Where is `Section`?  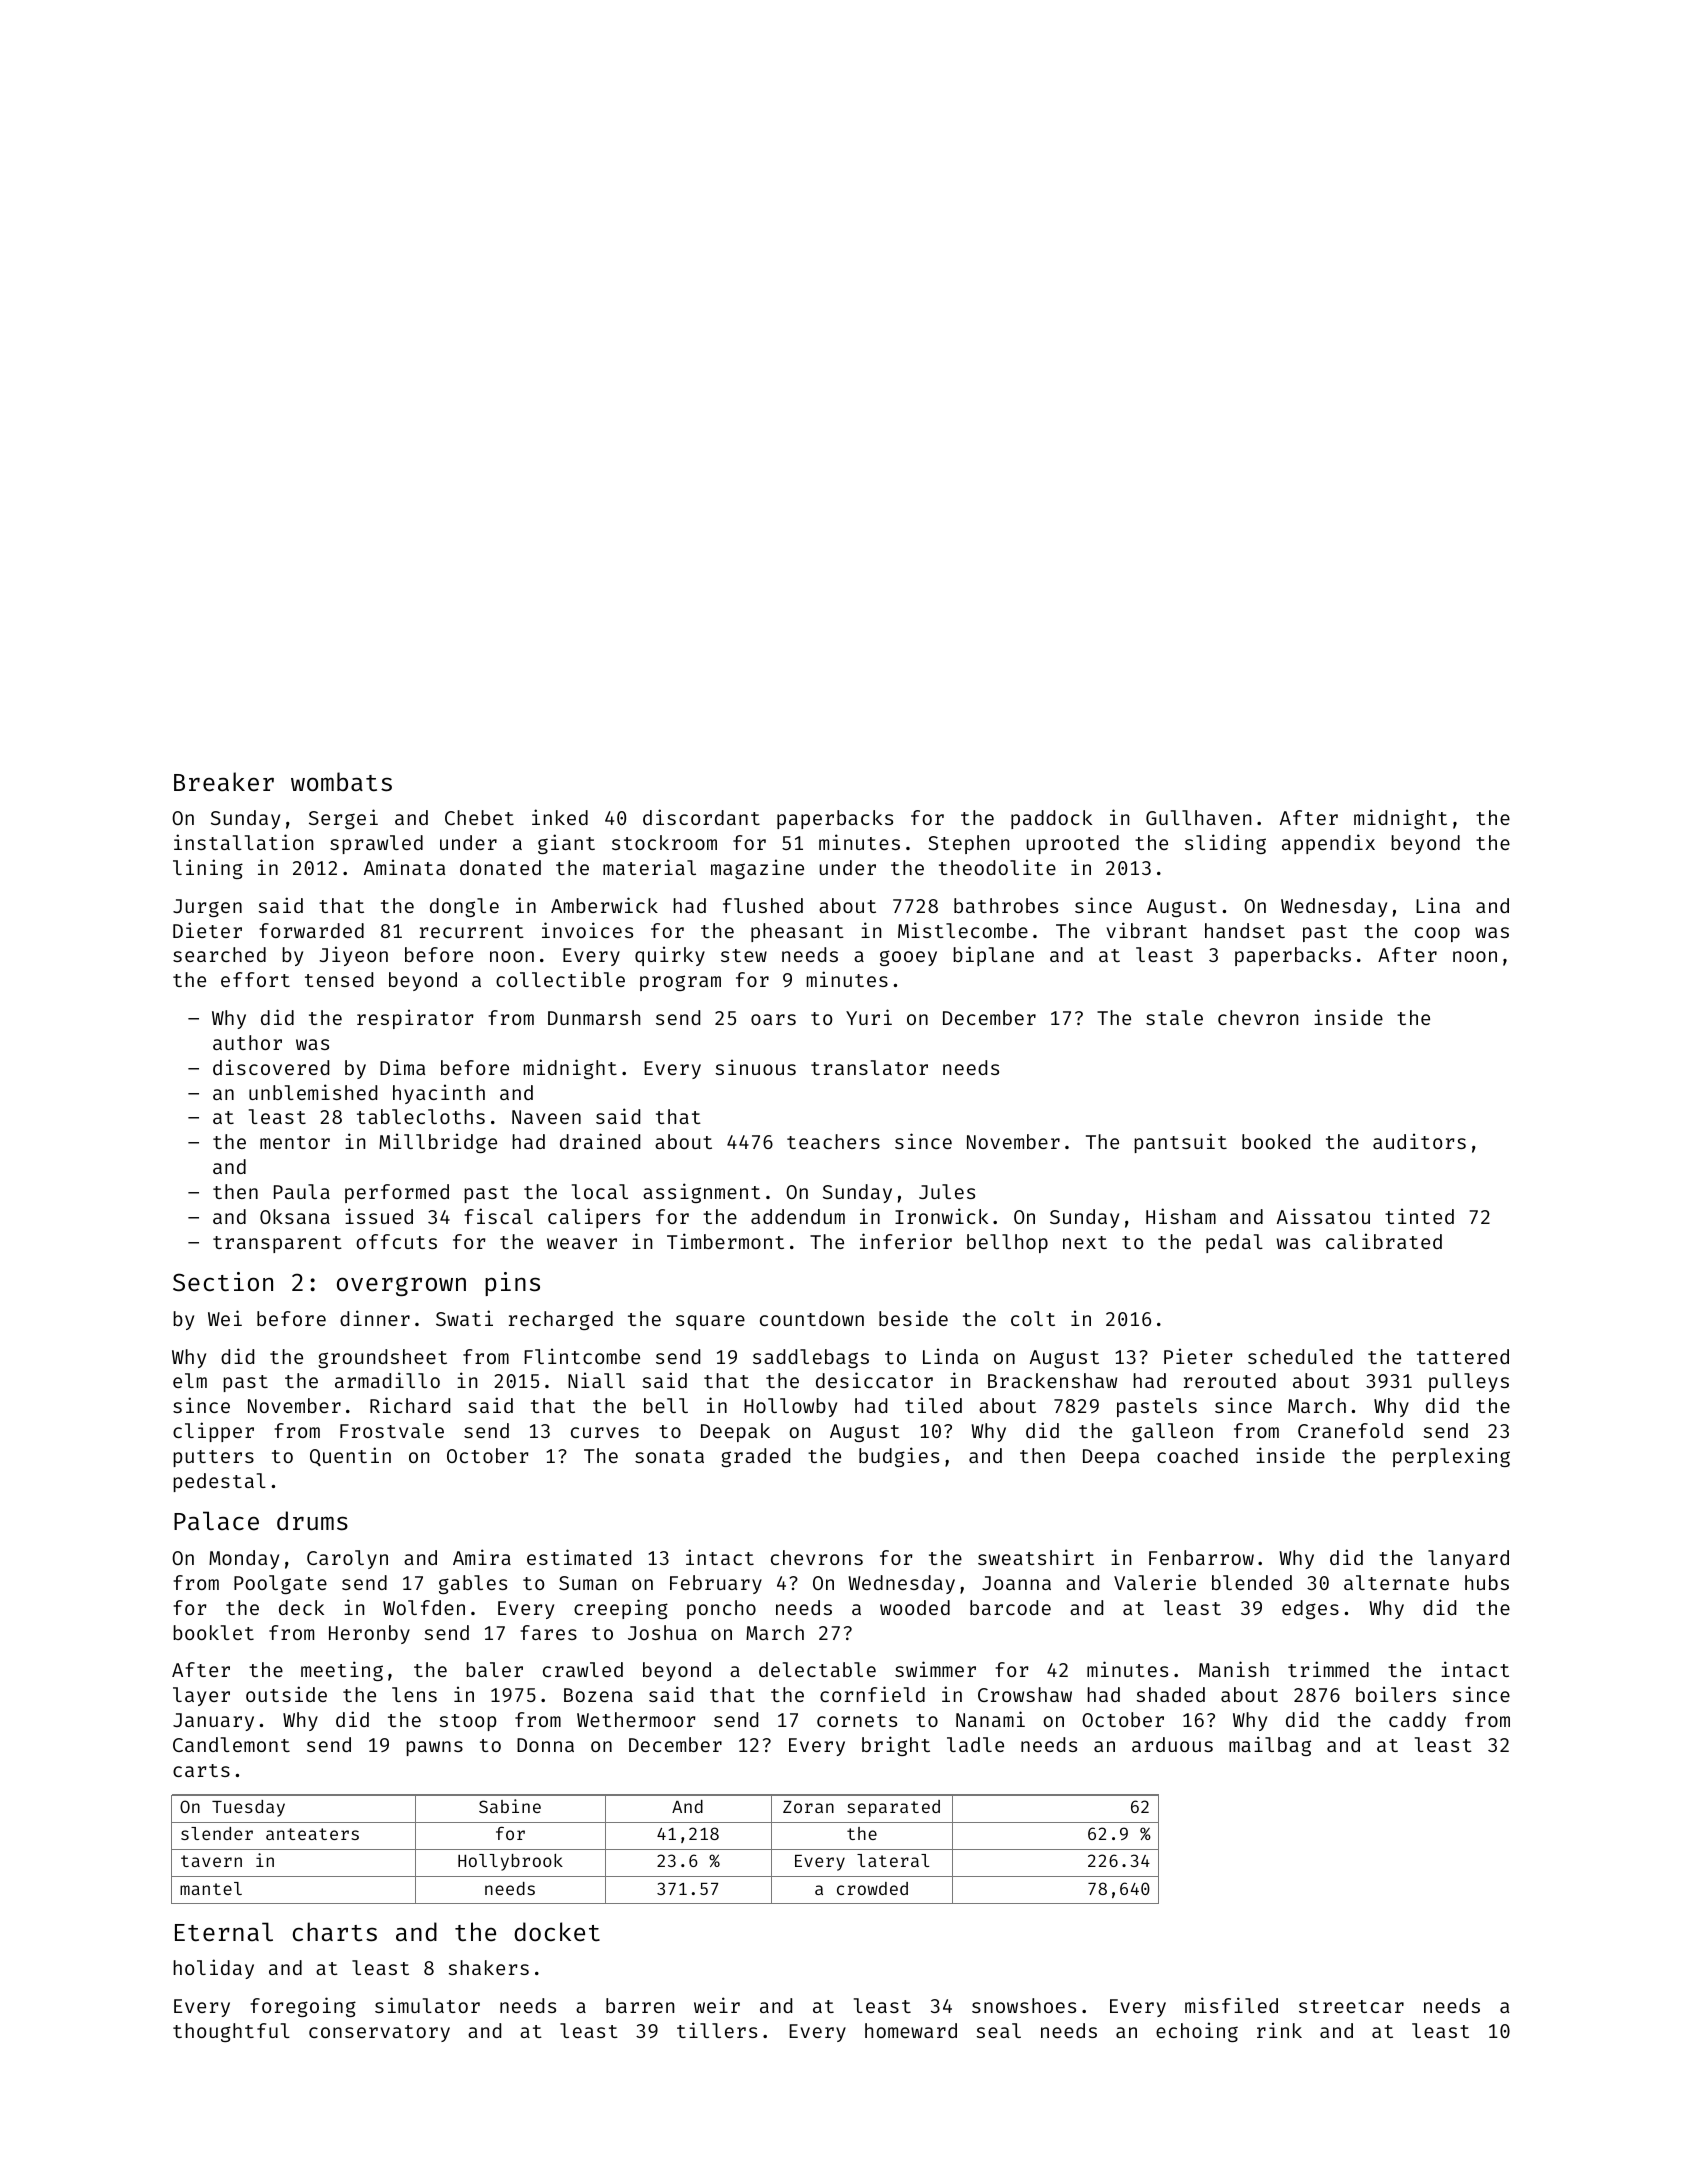 Section is located at coordinates (223, 1282).
